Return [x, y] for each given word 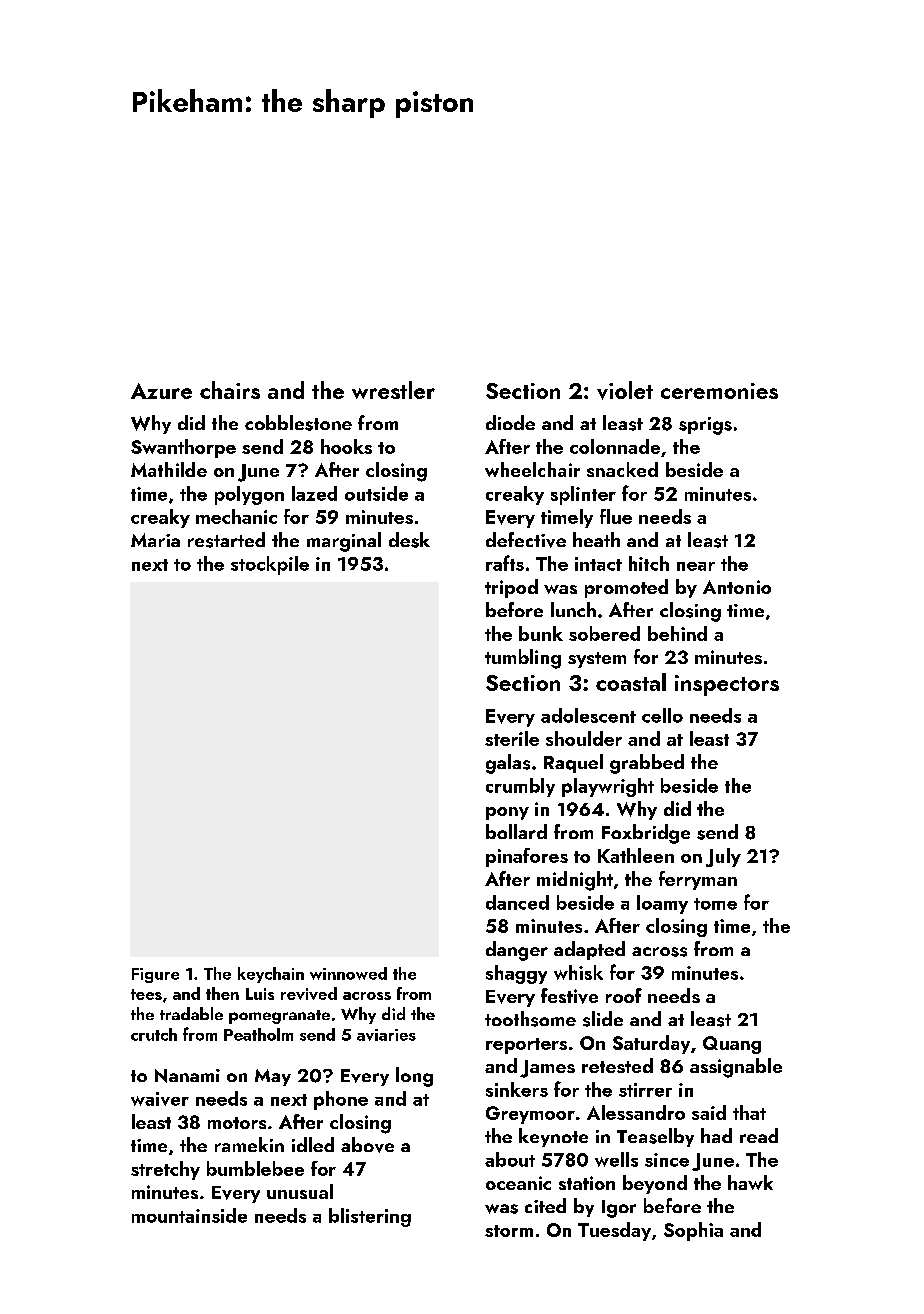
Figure [155, 975]
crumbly [520, 787]
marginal [344, 542]
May [273, 1077]
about [510, 1159]
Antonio [737, 587]
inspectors [727, 685]
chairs [230, 390]
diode [510, 422]
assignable [736, 1068]
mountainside [189, 1215]
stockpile [270, 565]
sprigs [705, 426]
